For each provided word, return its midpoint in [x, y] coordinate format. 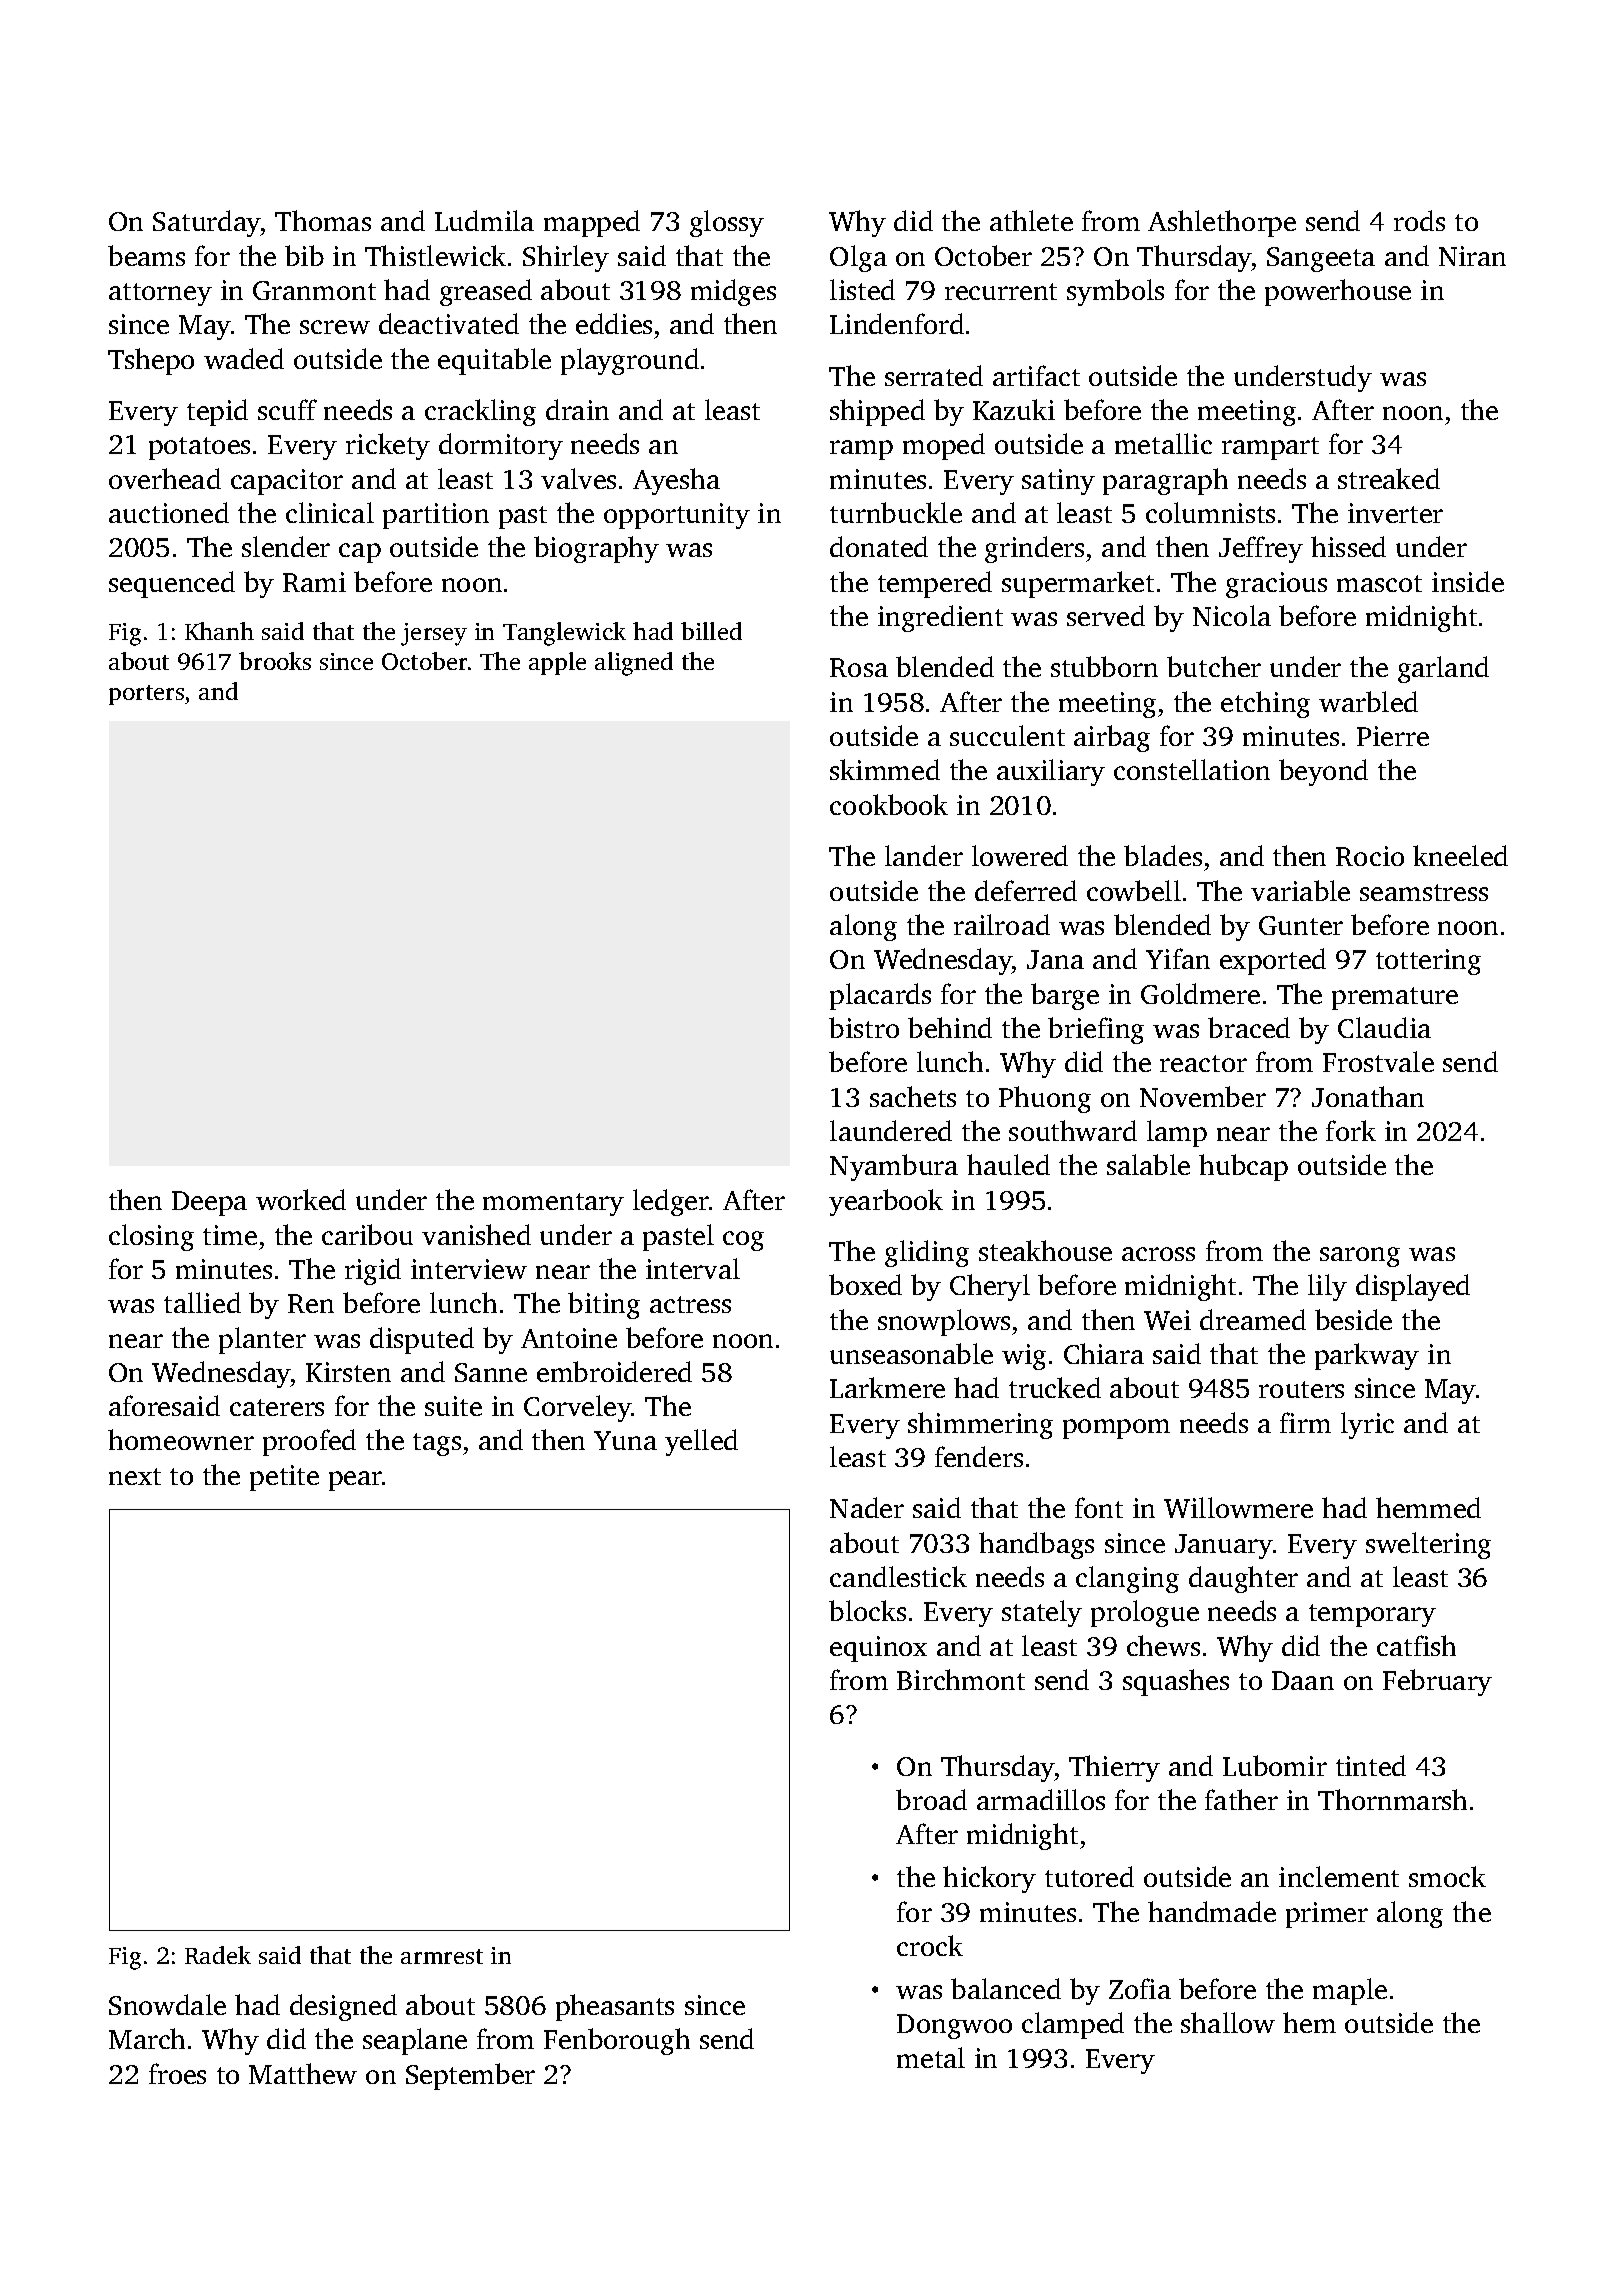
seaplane [415, 2041]
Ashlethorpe [1222, 223]
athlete [1031, 220]
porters [146, 695]
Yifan [1178, 958]
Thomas [323, 220]
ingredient [940, 618]
